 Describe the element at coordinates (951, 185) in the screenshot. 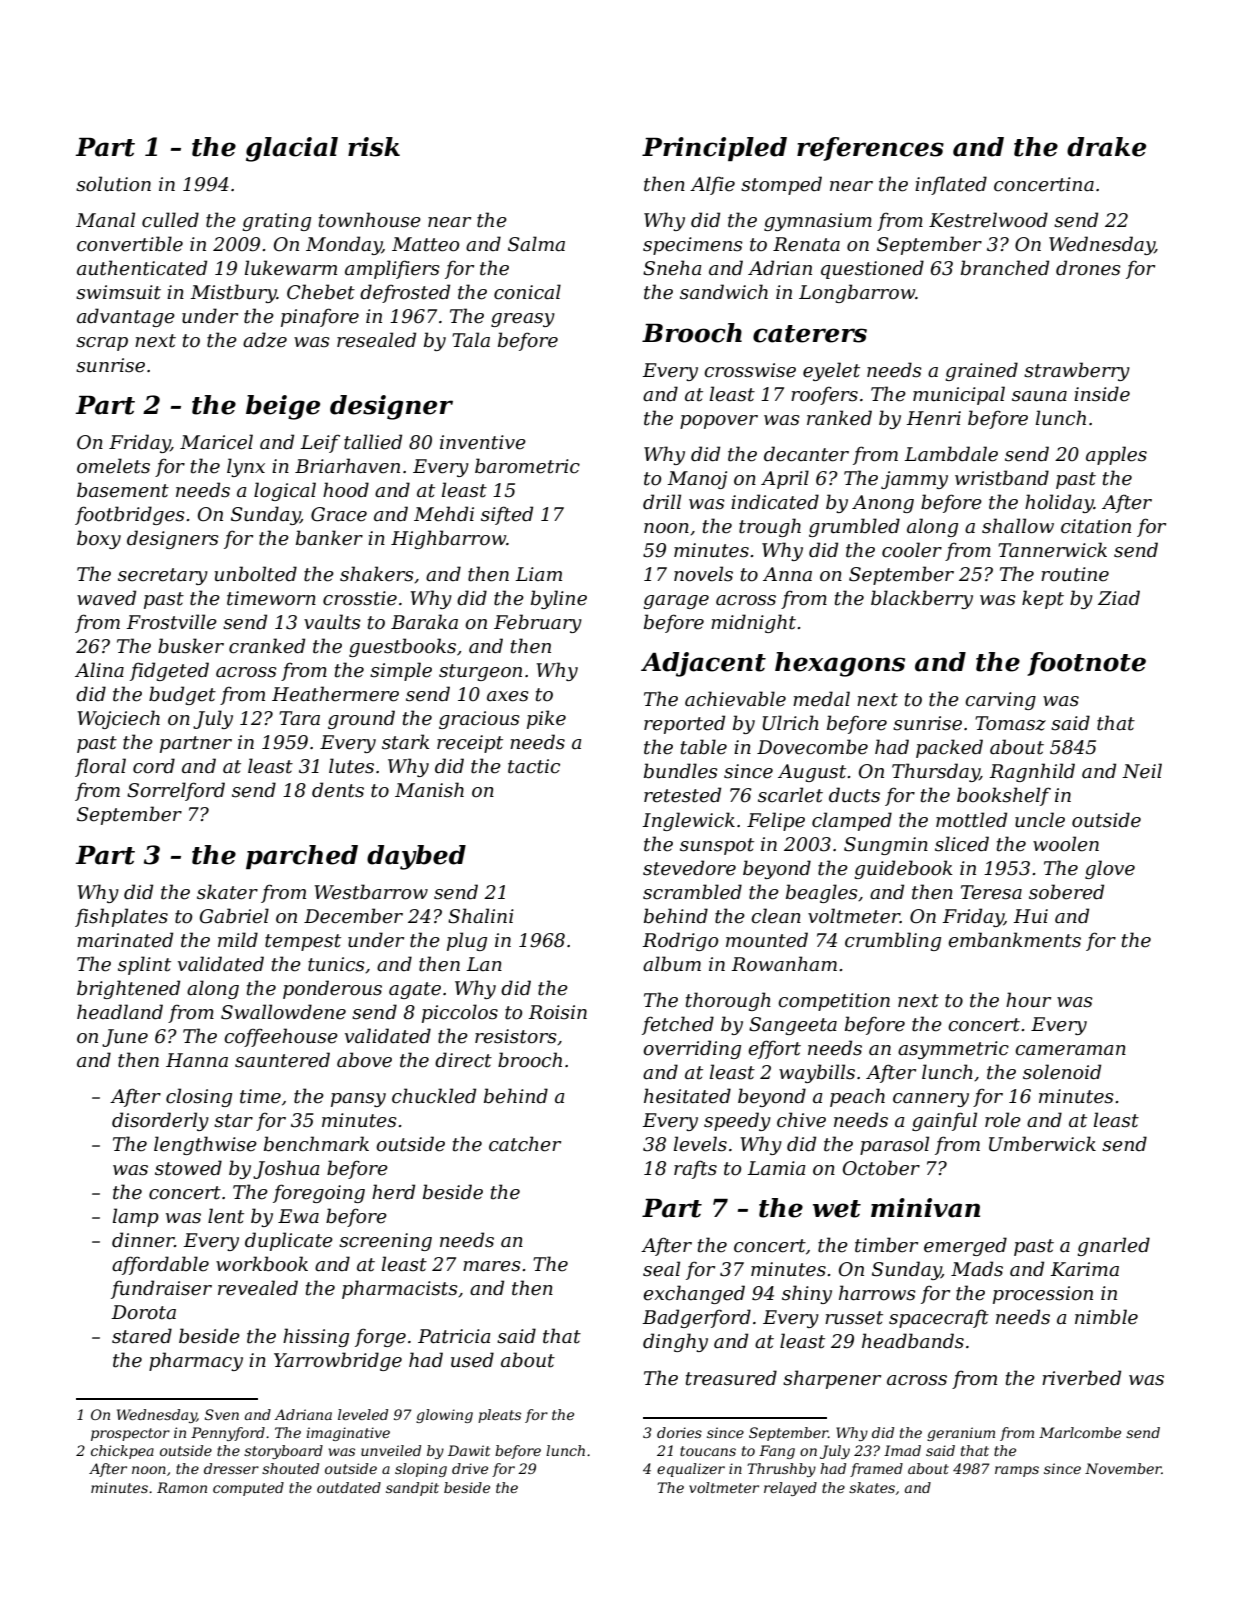

I see `inflated` at that location.
